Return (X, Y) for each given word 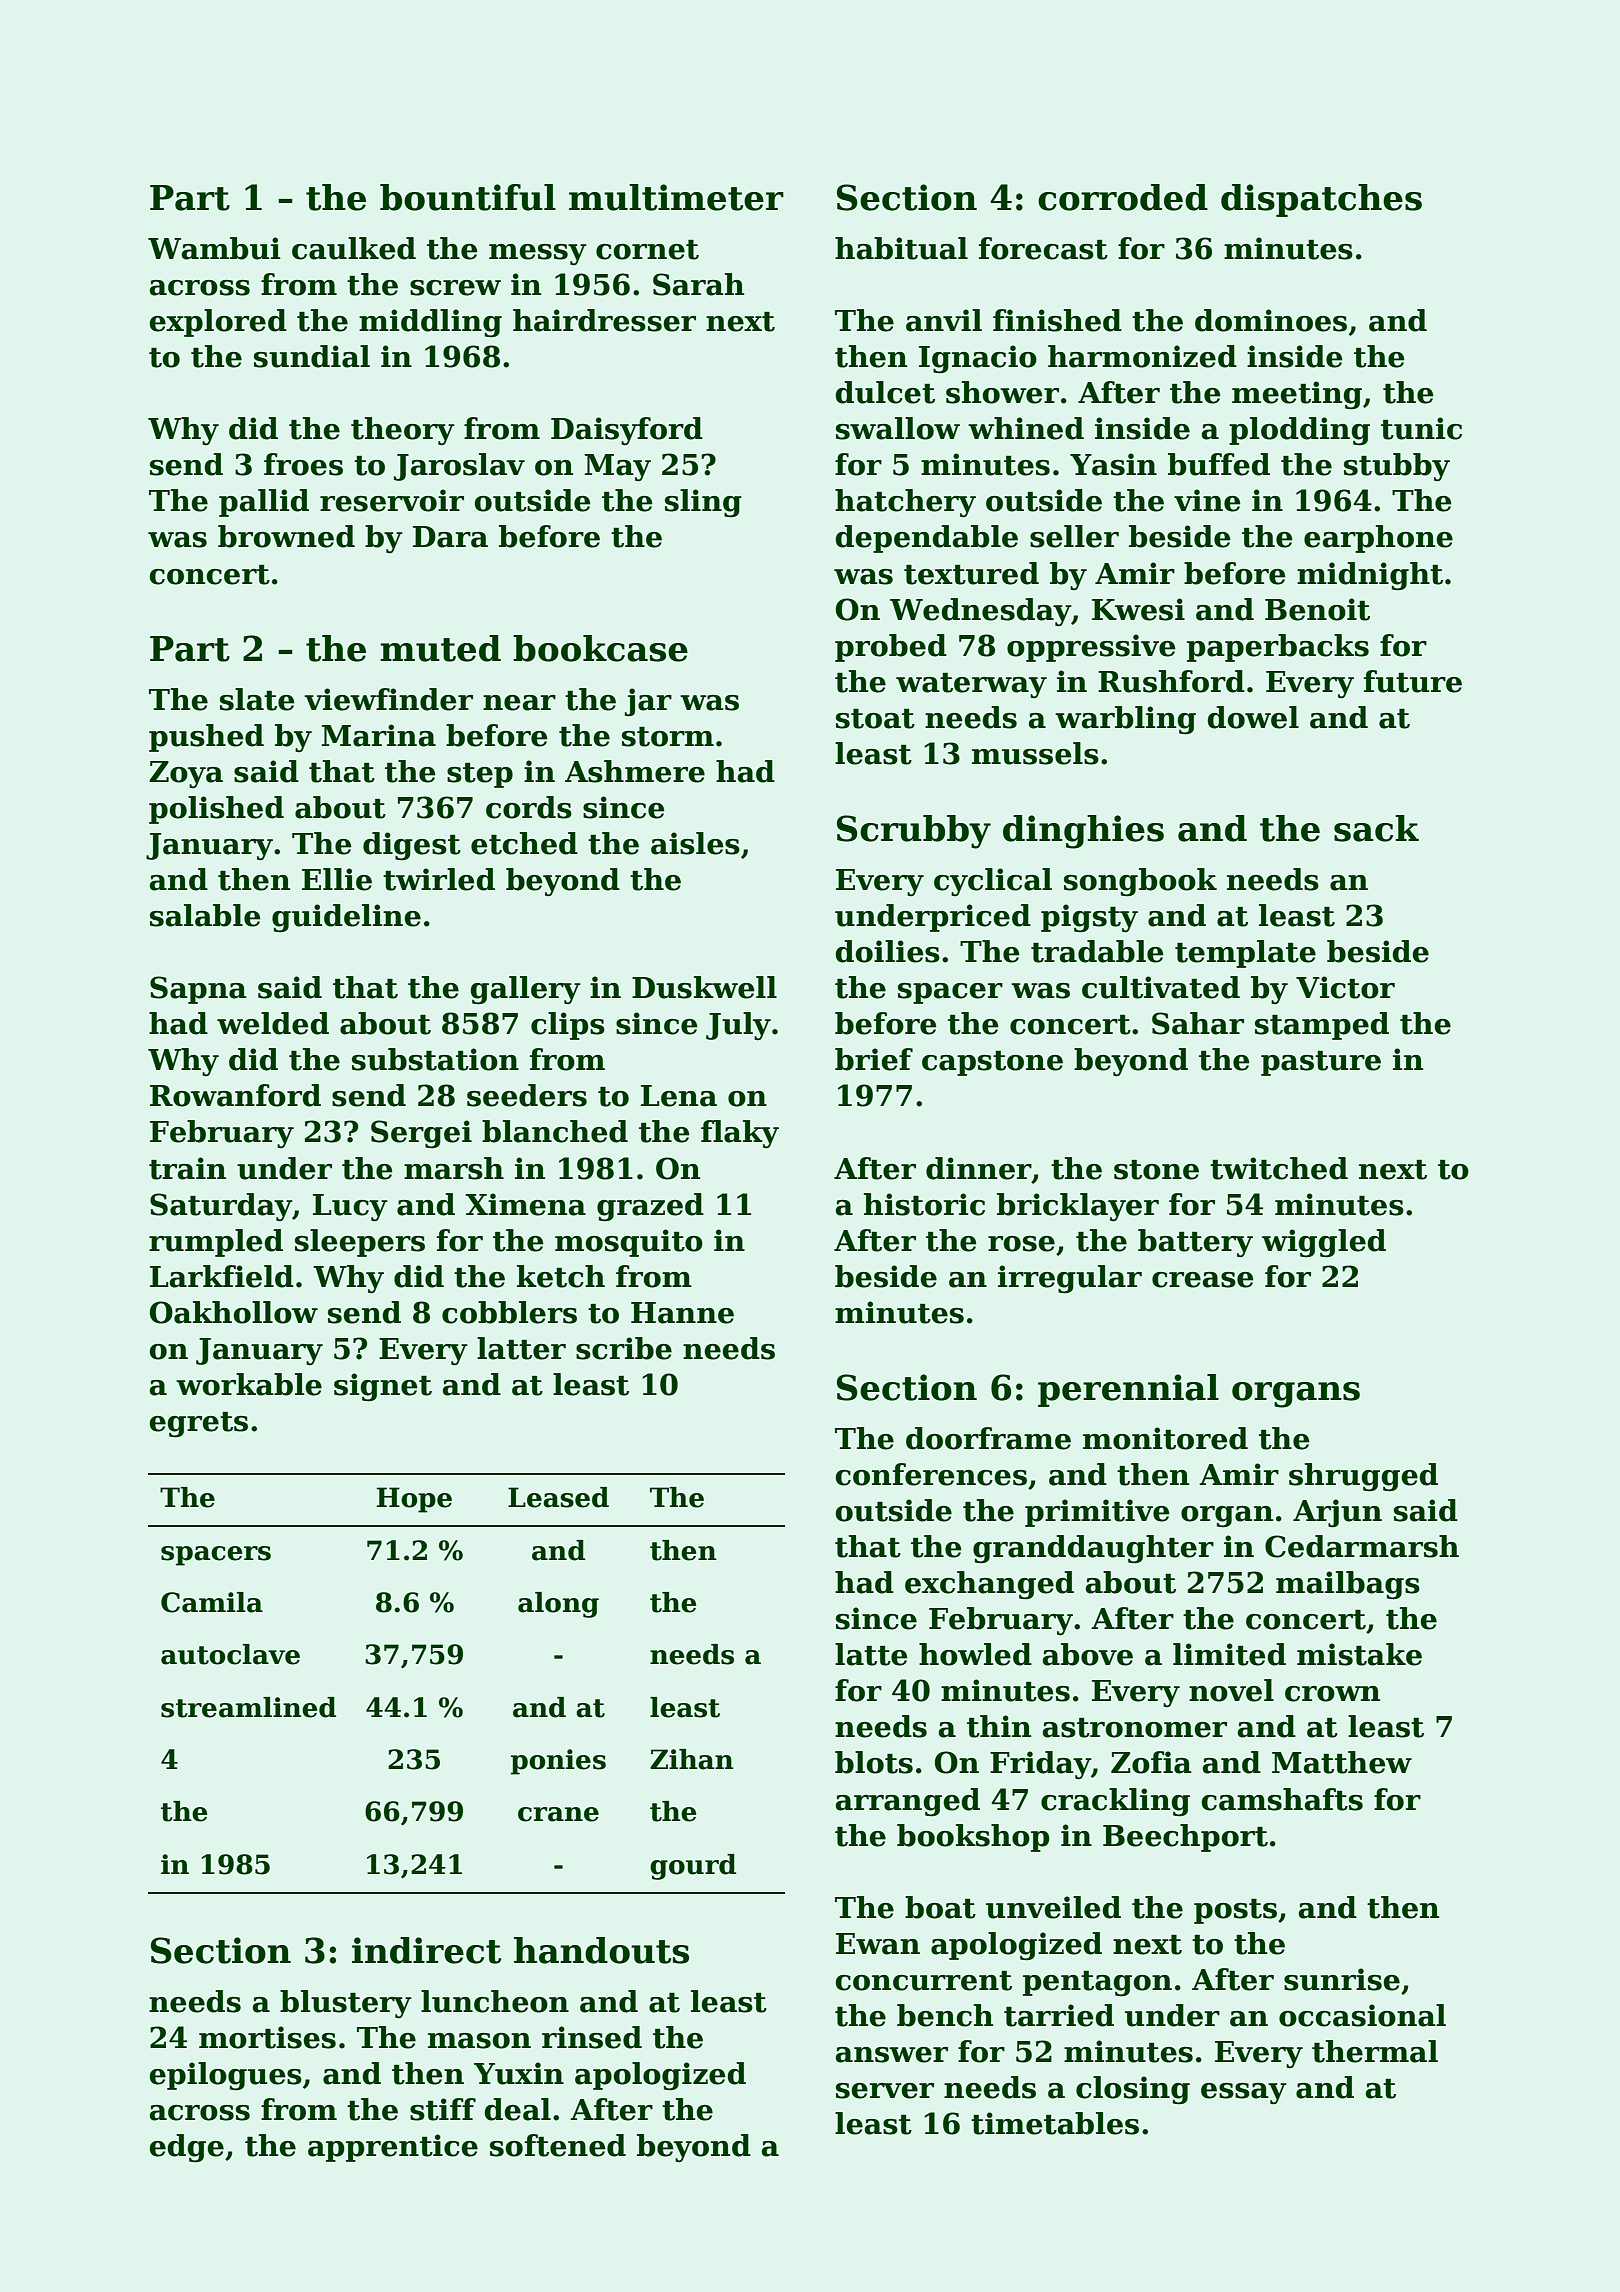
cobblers (509, 1312)
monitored (1165, 1438)
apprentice (393, 2148)
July (738, 1026)
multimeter (676, 197)
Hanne (682, 1313)
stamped (1322, 1026)
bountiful (468, 197)
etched (524, 843)
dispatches (1321, 200)
